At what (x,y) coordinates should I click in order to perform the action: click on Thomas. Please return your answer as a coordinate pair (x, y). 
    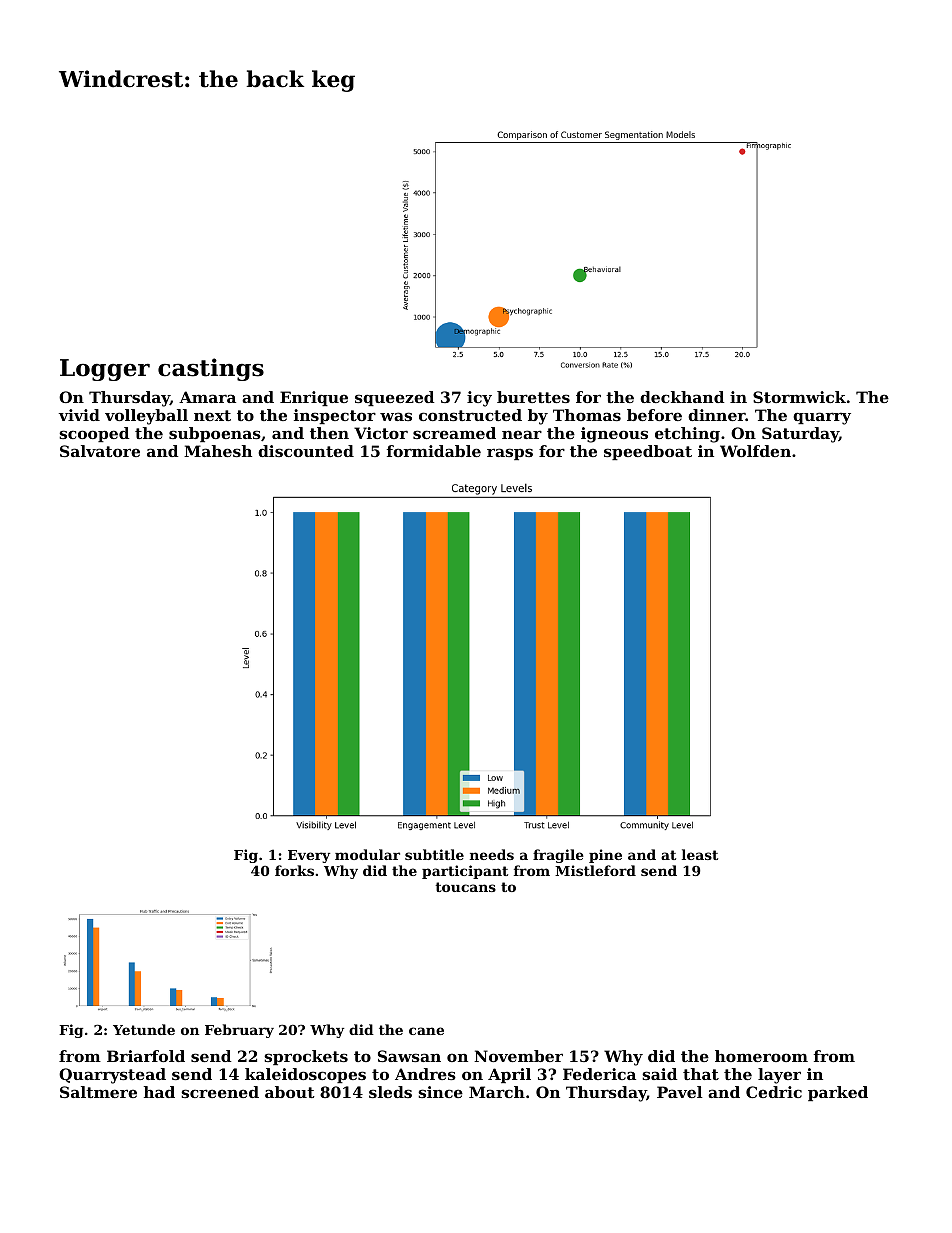
    Looking at the image, I should click on (587, 415).
